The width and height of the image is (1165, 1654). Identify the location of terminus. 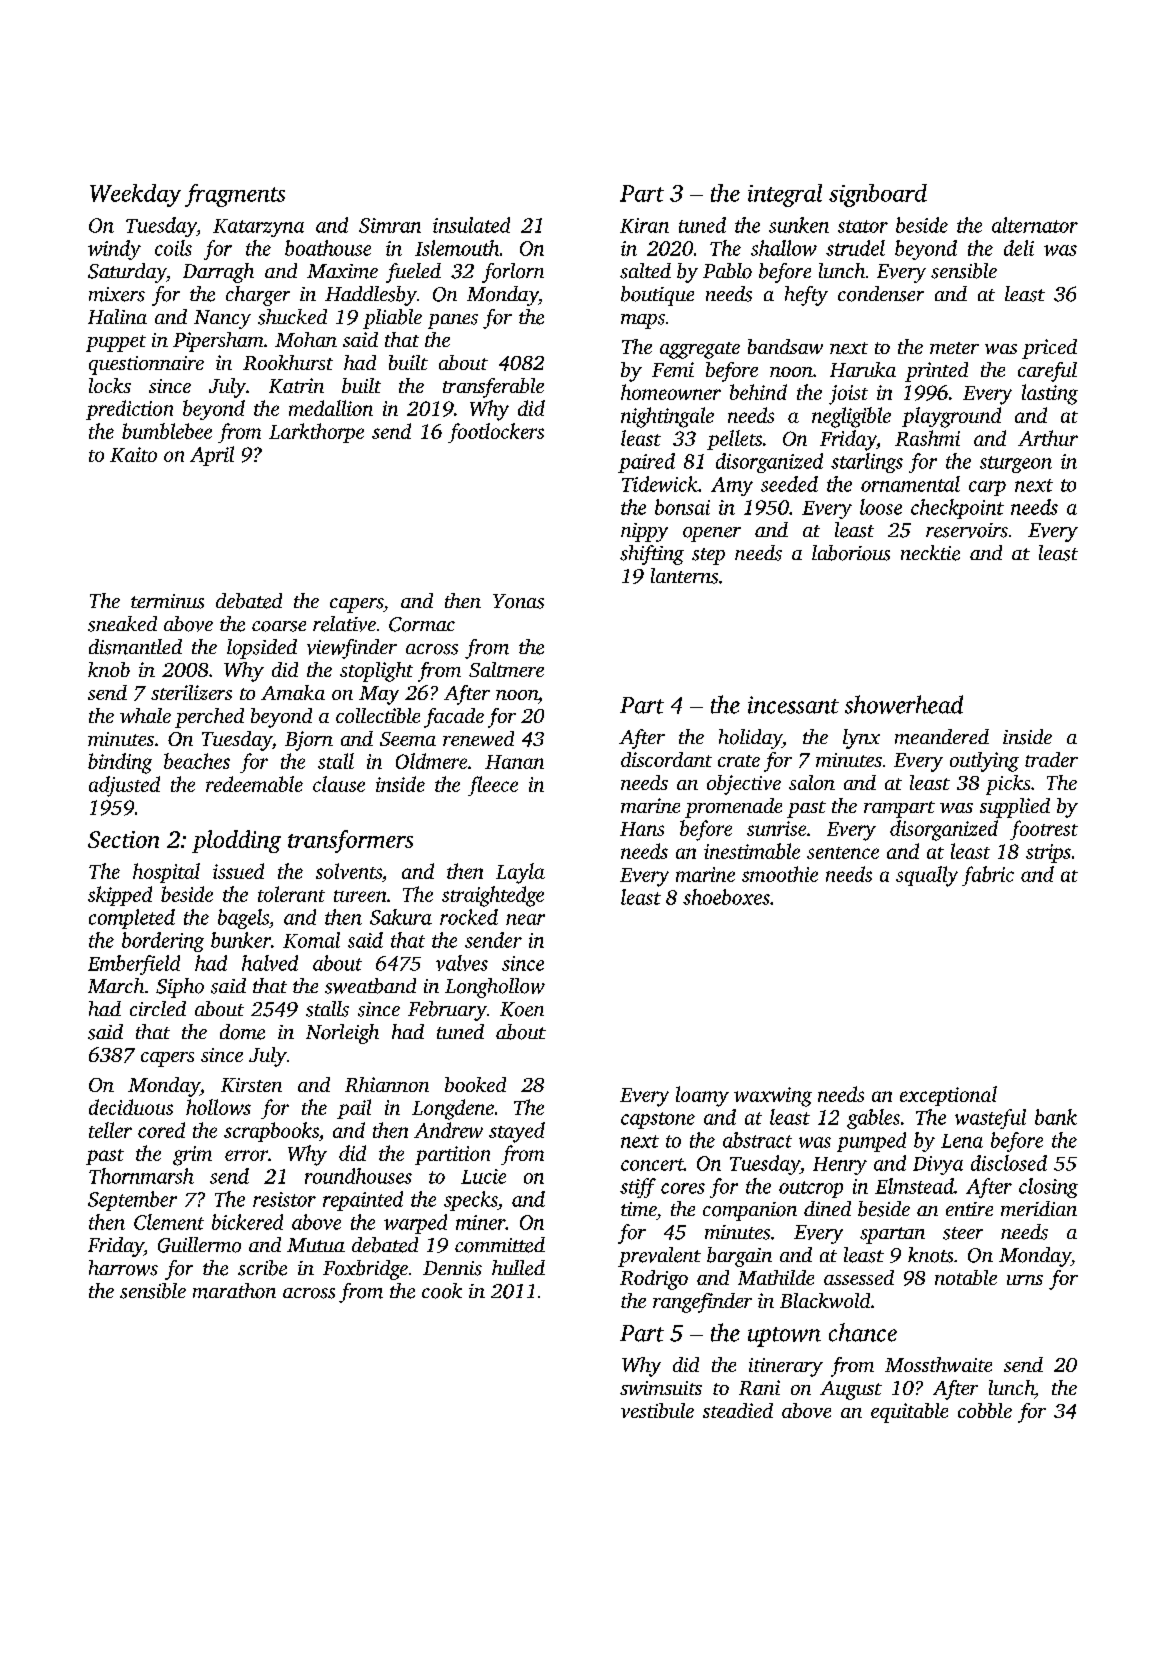
(167, 601).
